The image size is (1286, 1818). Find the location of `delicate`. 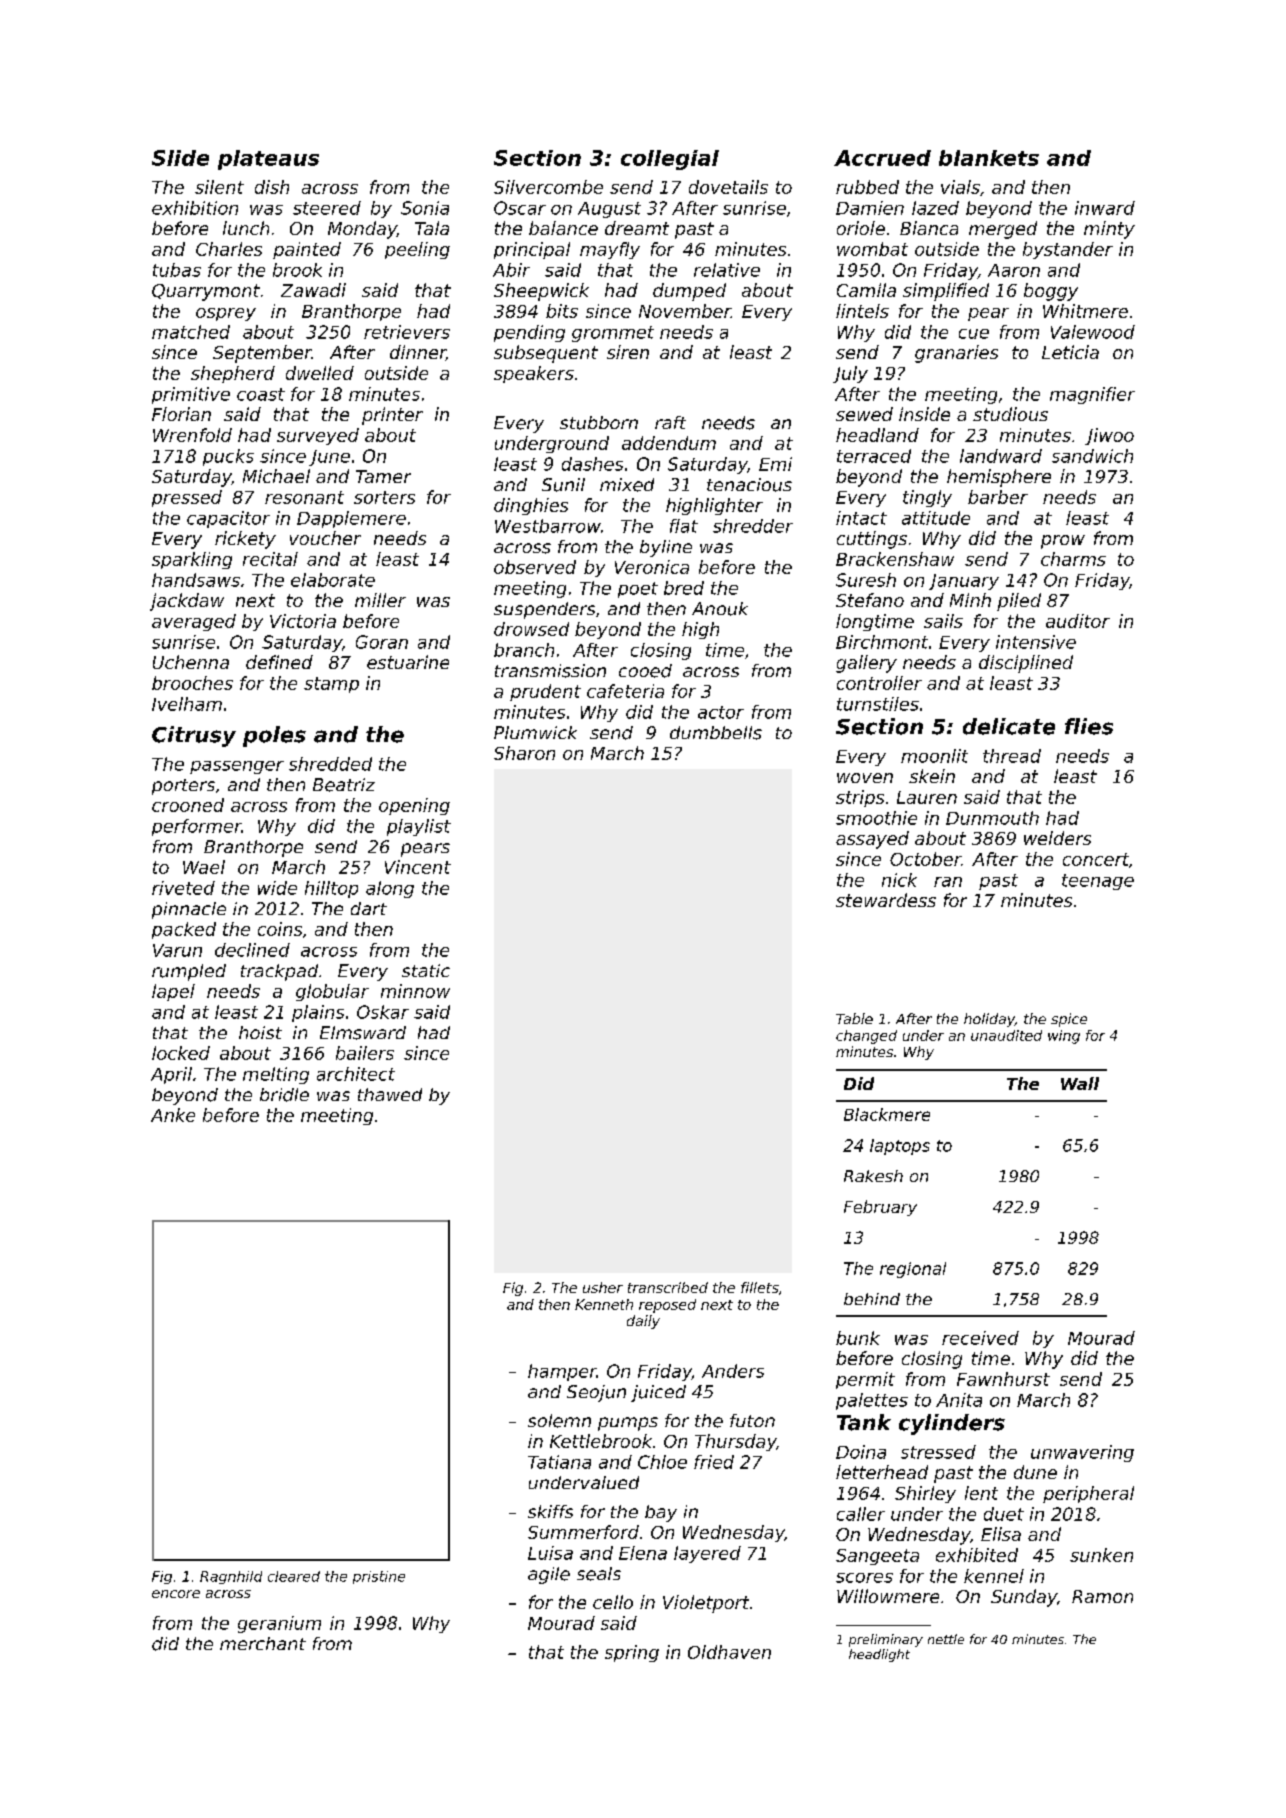

delicate is located at coordinates (1009, 726).
